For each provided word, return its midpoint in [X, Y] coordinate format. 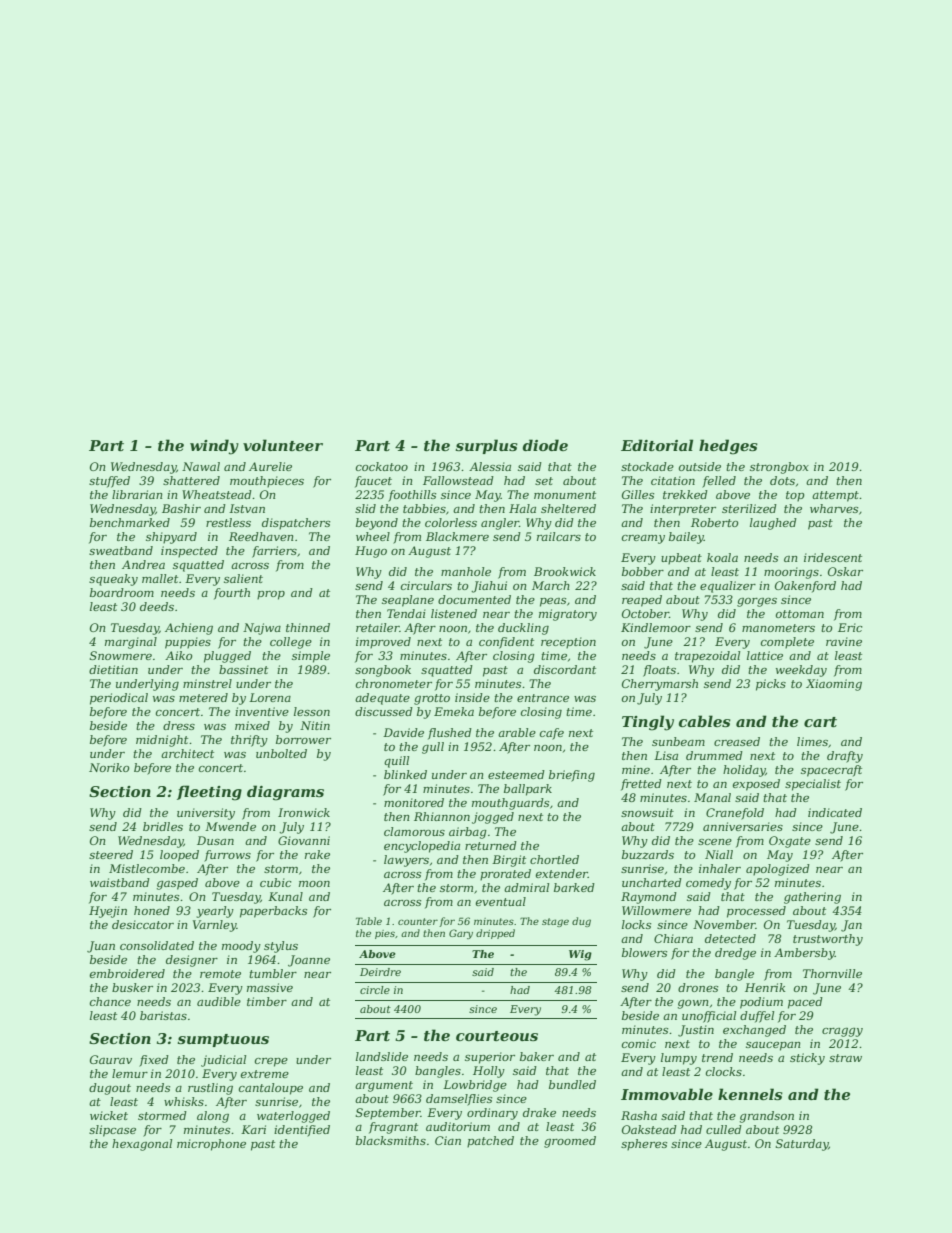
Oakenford [805, 587]
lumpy [679, 1059]
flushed [450, 734]
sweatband [121, 550]
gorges [757, 602]
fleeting [209, 793]
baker [537, 1056]
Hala [522, 508]
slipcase [112, 1131]
